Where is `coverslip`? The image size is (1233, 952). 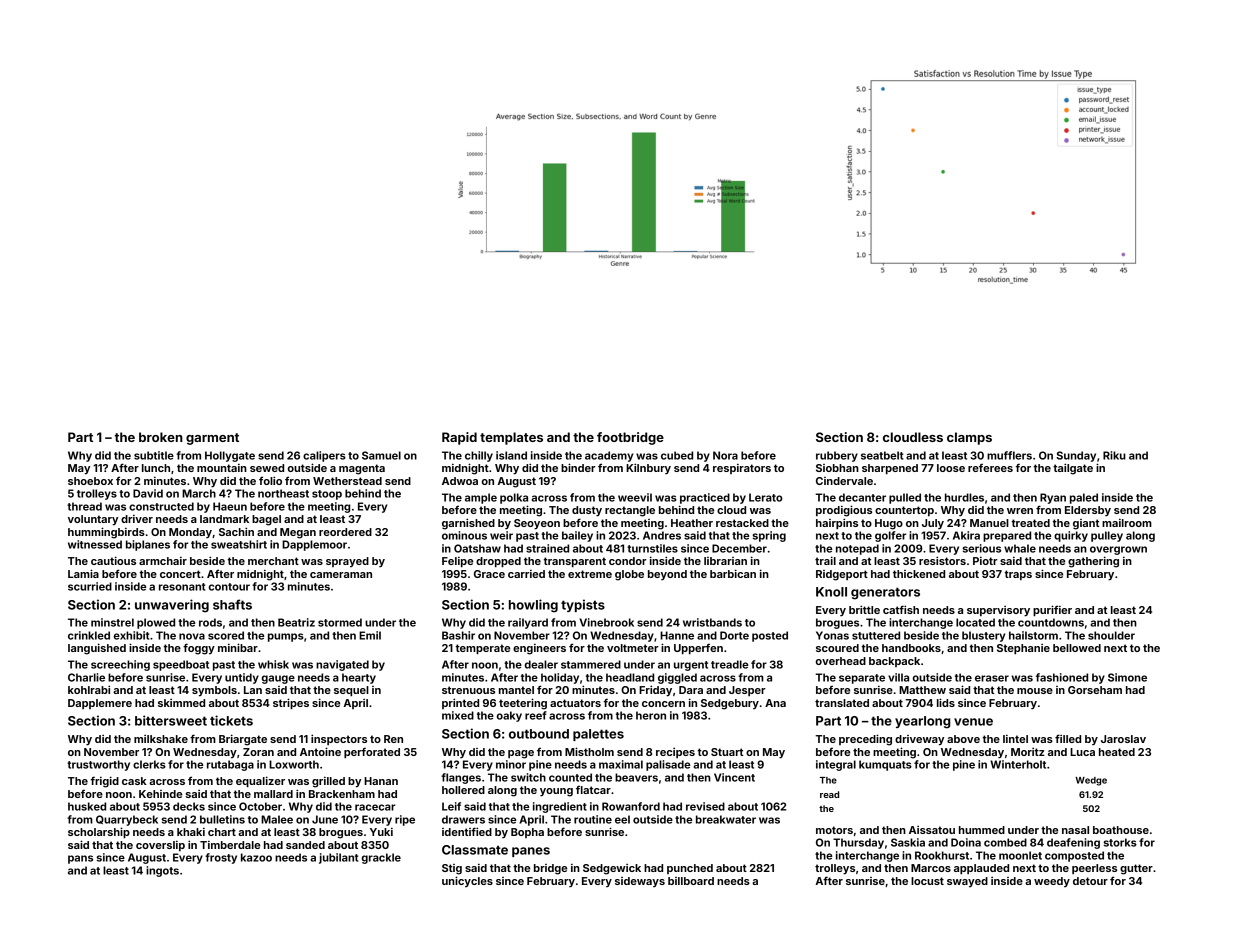
coverslip is located at coordinates (160, 846).
